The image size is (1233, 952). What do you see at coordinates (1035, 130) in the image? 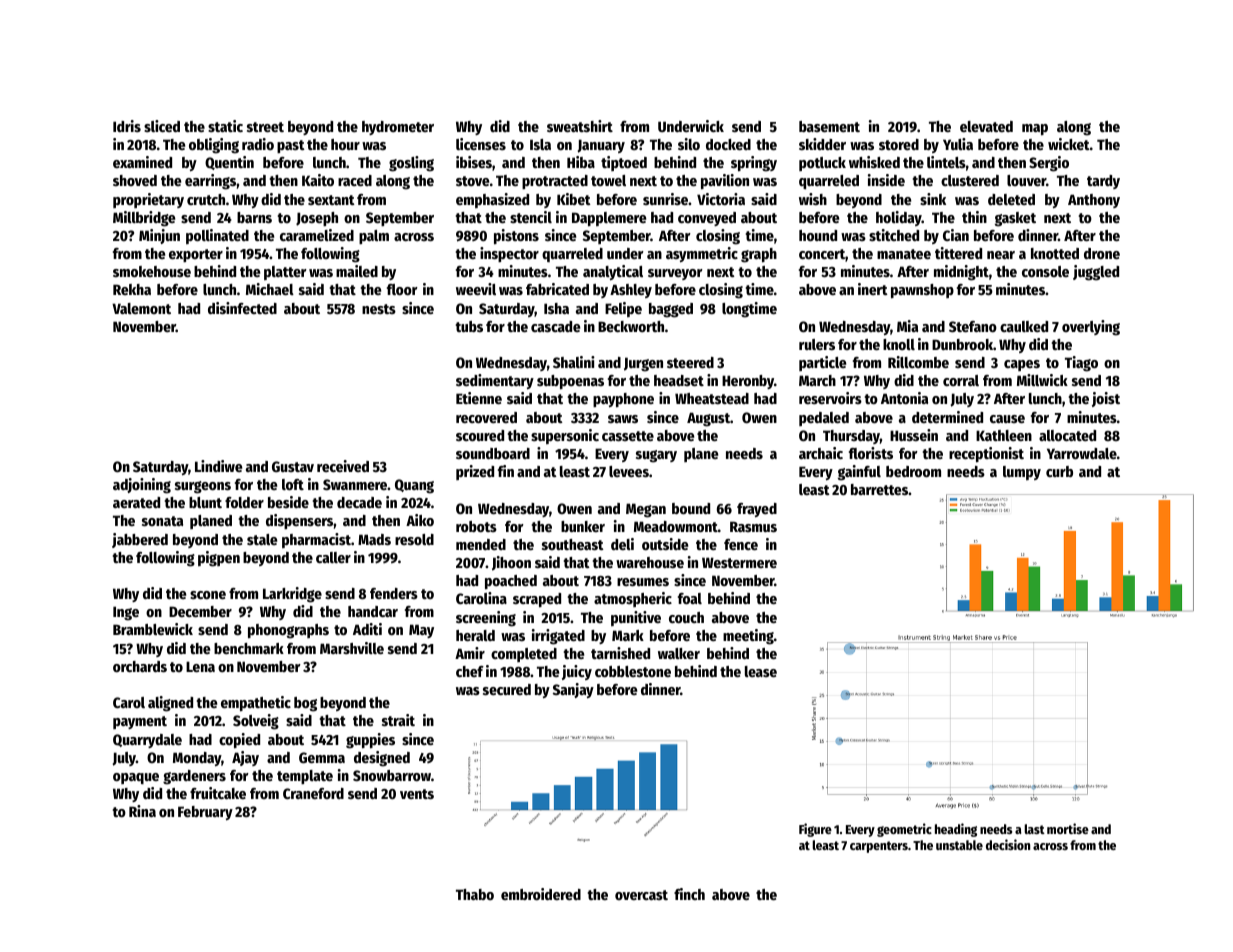
I see `map` at bounding box center [1035, 130].
